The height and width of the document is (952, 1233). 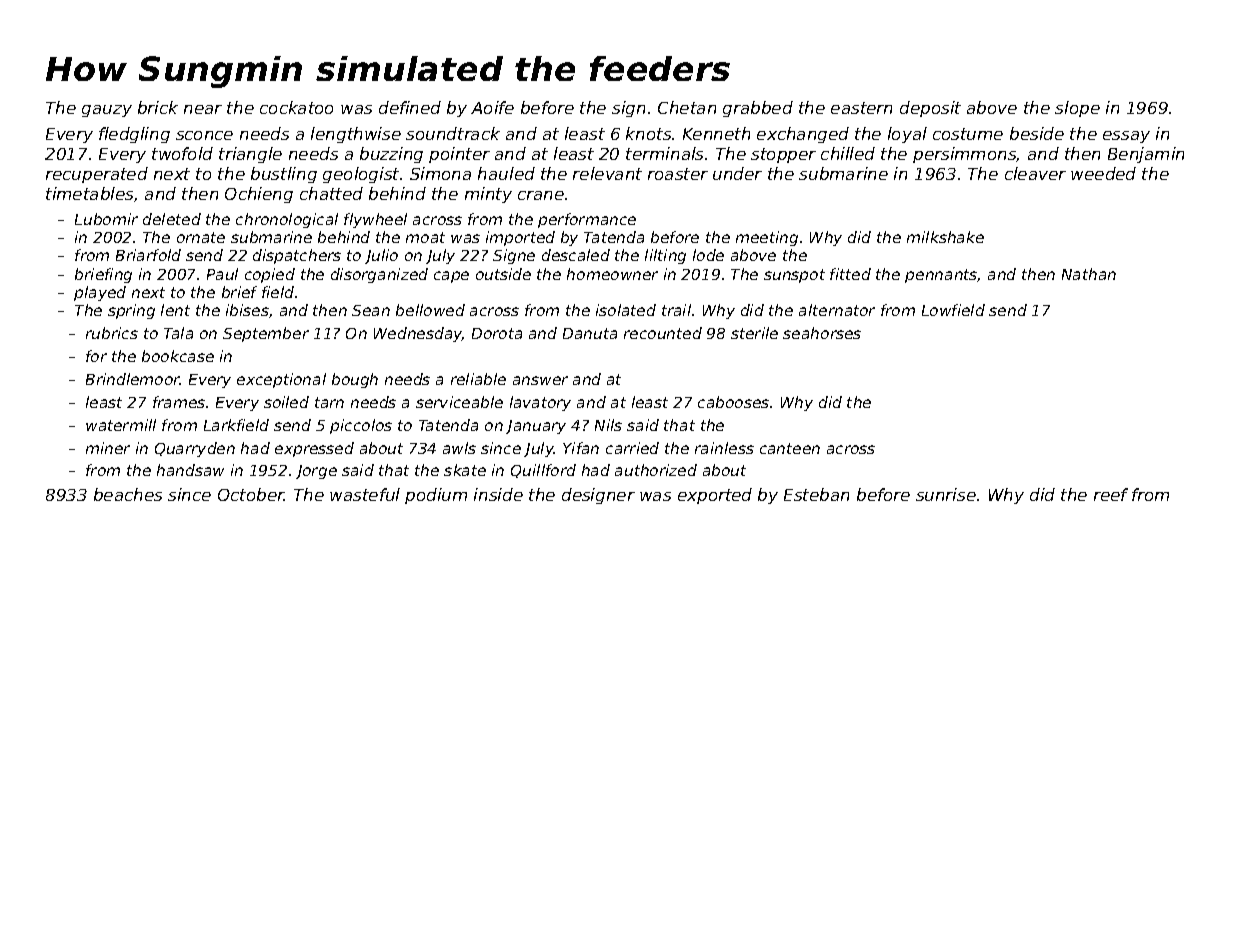 I want to click on October, so click(x=251, y=494).
